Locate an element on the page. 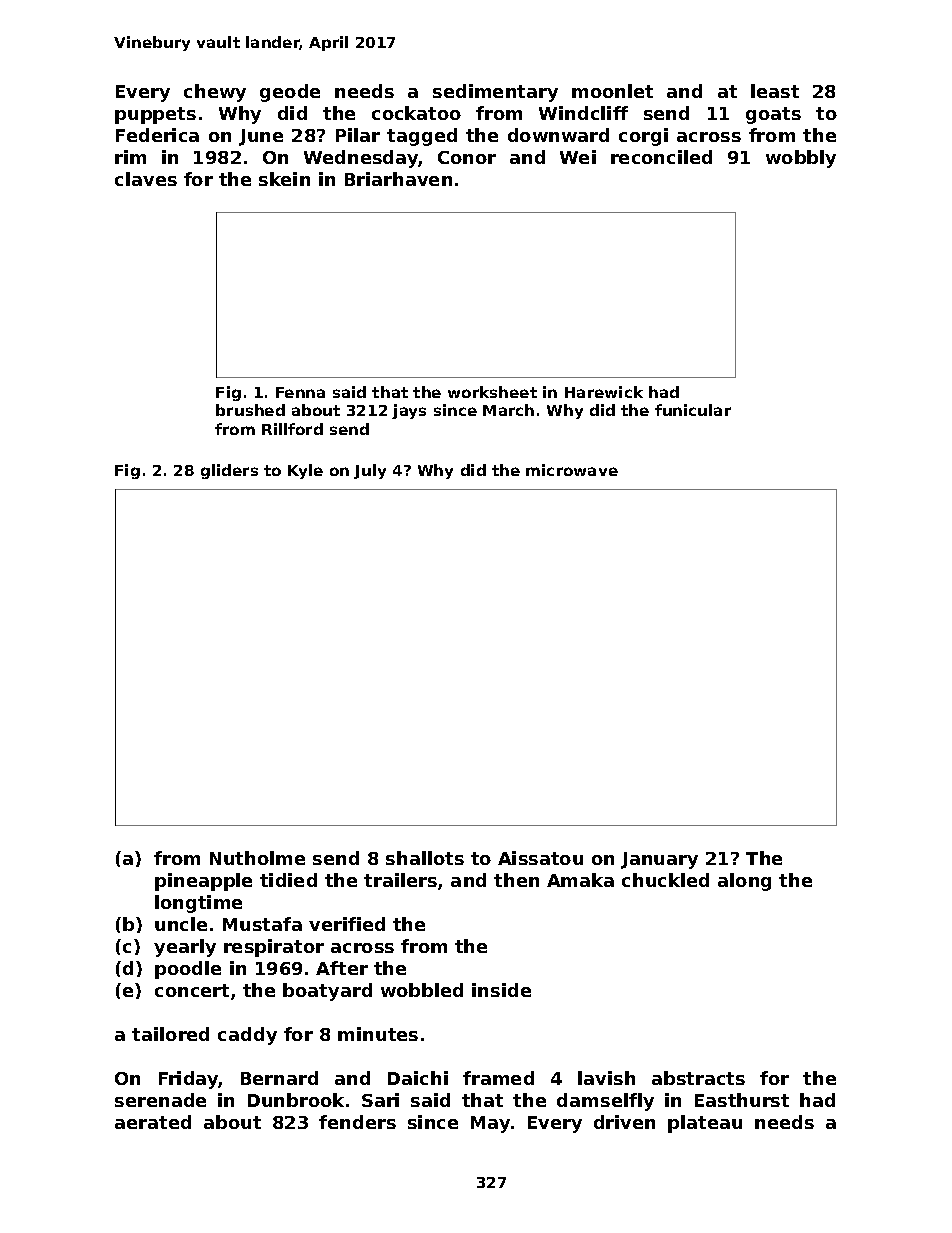  After is located at coordinates (342, 968).
